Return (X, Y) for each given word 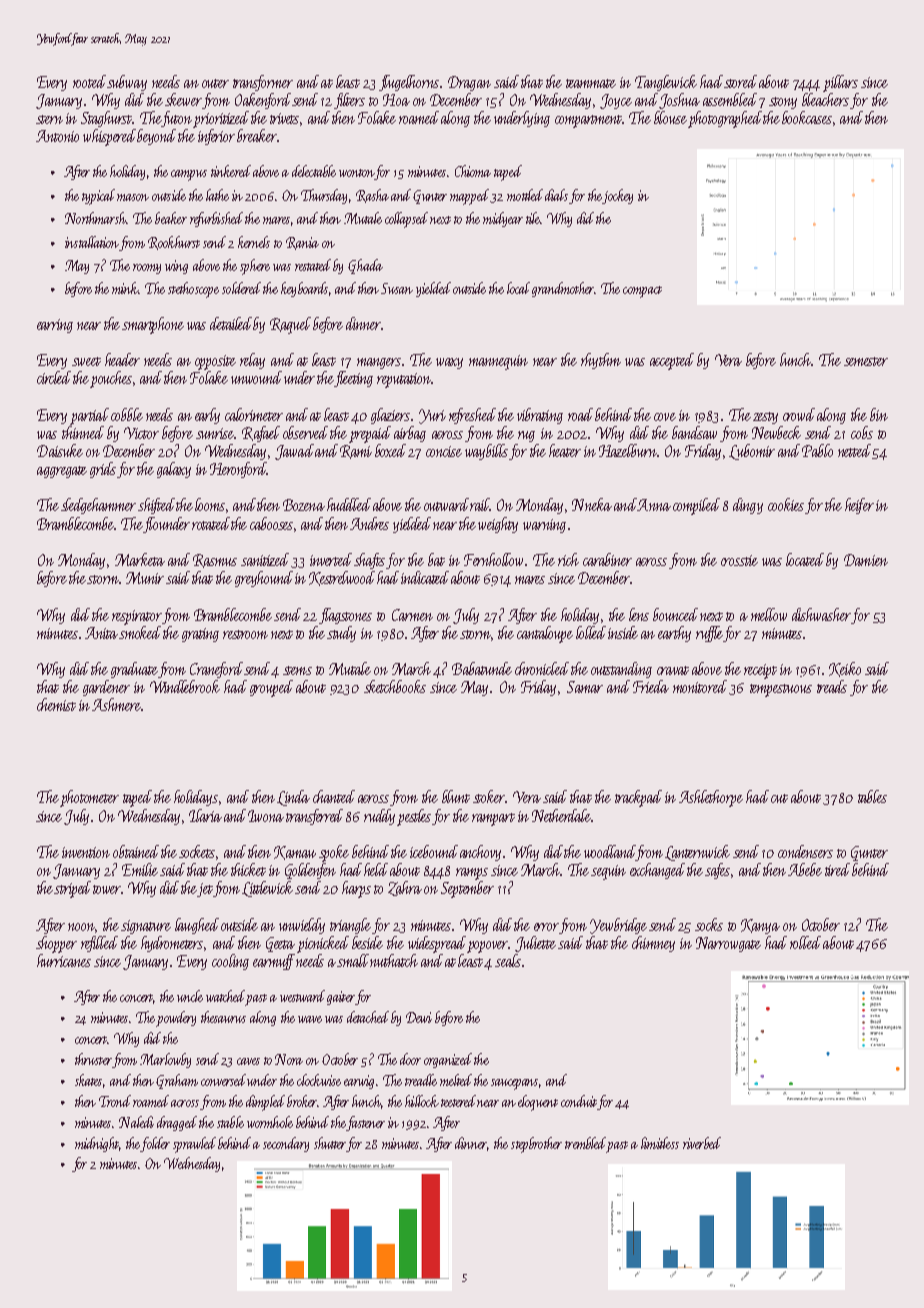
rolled (805, 942)
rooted (89, 81)
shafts (369, 561)
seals (508, 960)
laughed (197, 926)
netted (854, 450)
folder (155, 1144)
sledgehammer (98, 506)
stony (783, 103)
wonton (357, 174)
